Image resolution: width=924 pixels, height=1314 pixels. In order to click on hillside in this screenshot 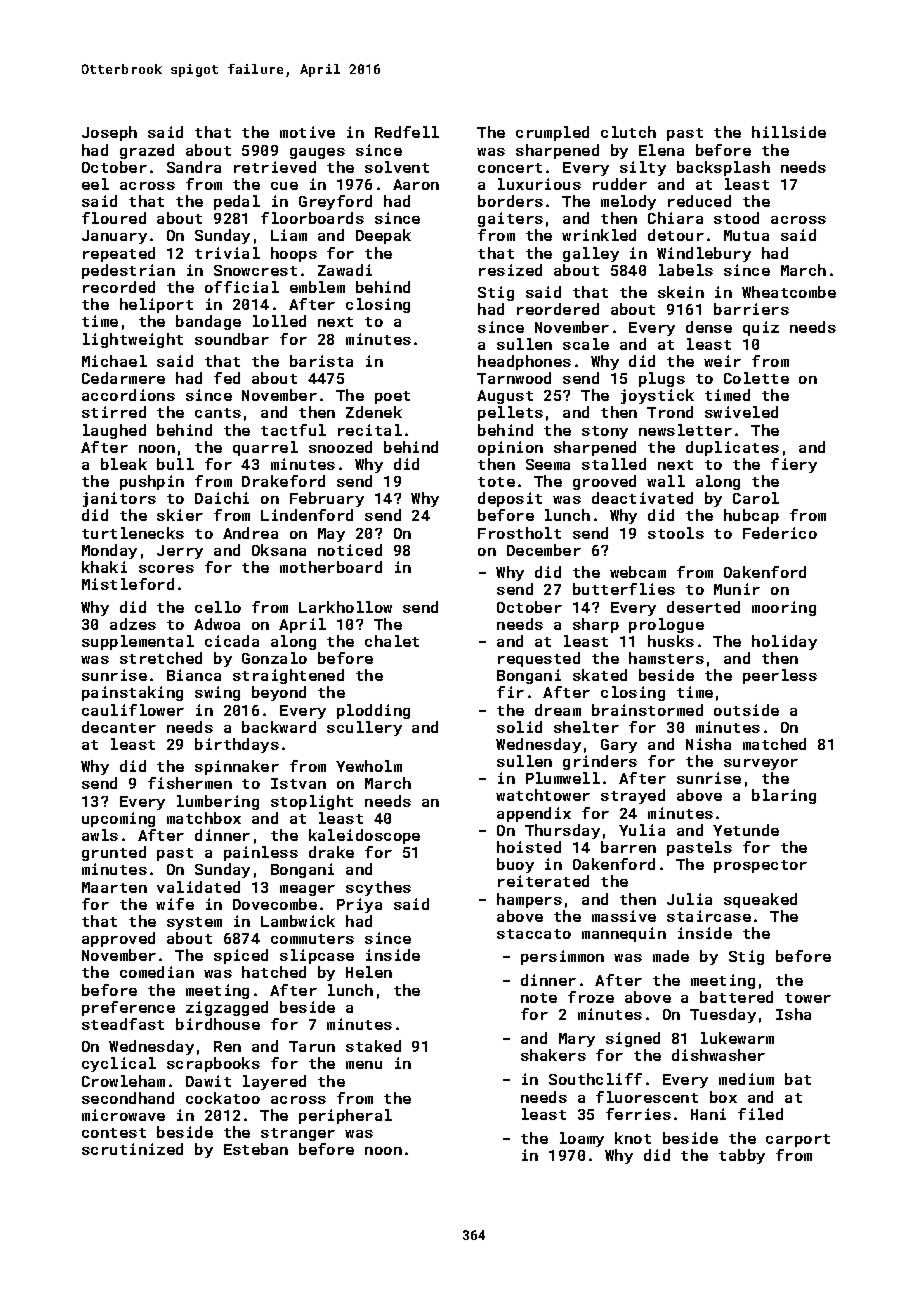, I will do `click(789, 132)`.
